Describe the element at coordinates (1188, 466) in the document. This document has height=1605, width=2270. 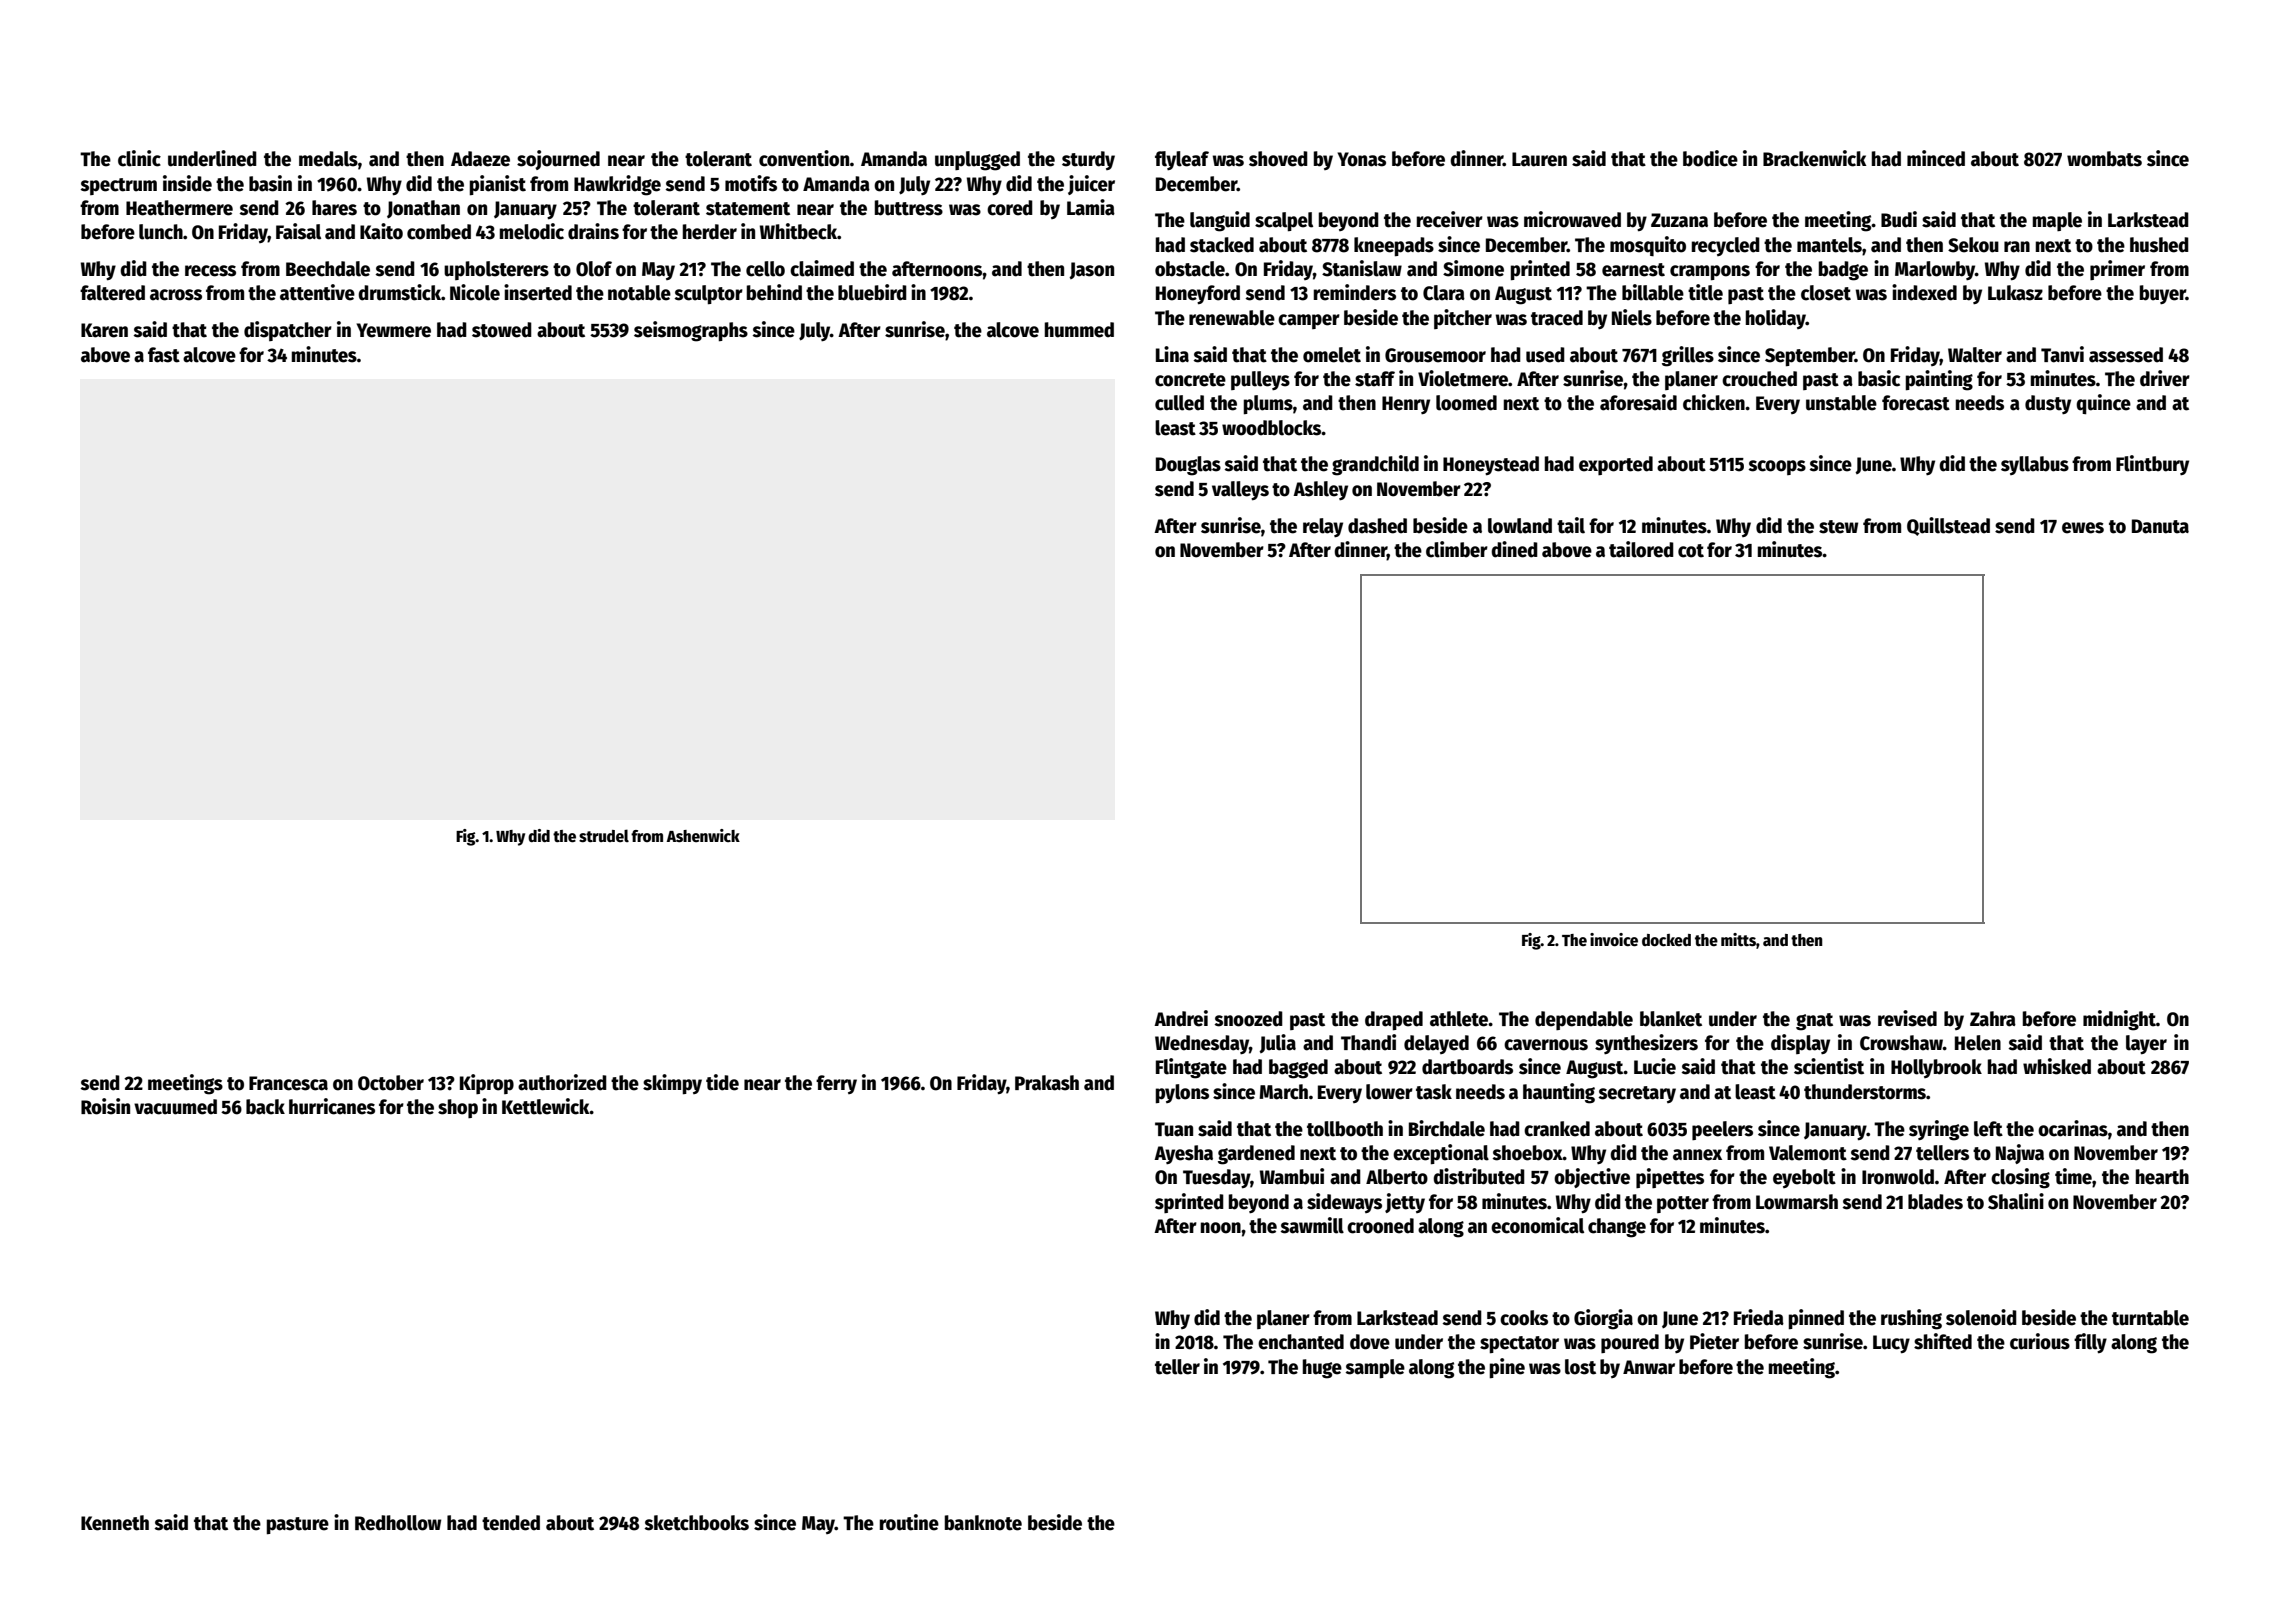
I see `Douglas` at that location.
